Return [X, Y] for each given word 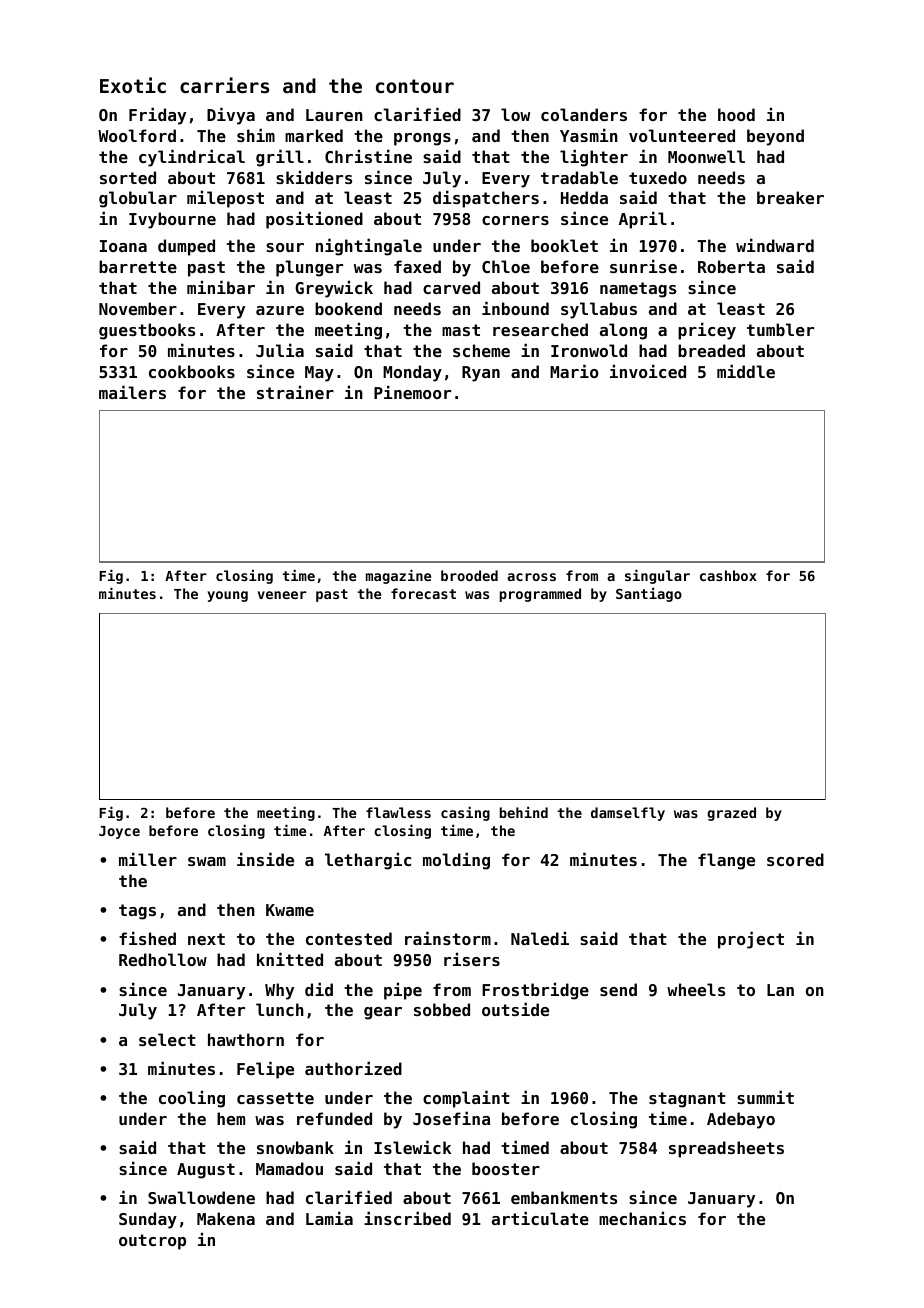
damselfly [628, 814]
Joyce [119, 832]
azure [280, 310]
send [618, 989]
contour [415, 86]
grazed [731, 814]
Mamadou [289, 1168]
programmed [540, 595]
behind [524, 812]
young [227, 596]
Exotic [133, 85]
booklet [564, 245]
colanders [584, 114]
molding [456, 861]
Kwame [290, 910]
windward [775, 245]
